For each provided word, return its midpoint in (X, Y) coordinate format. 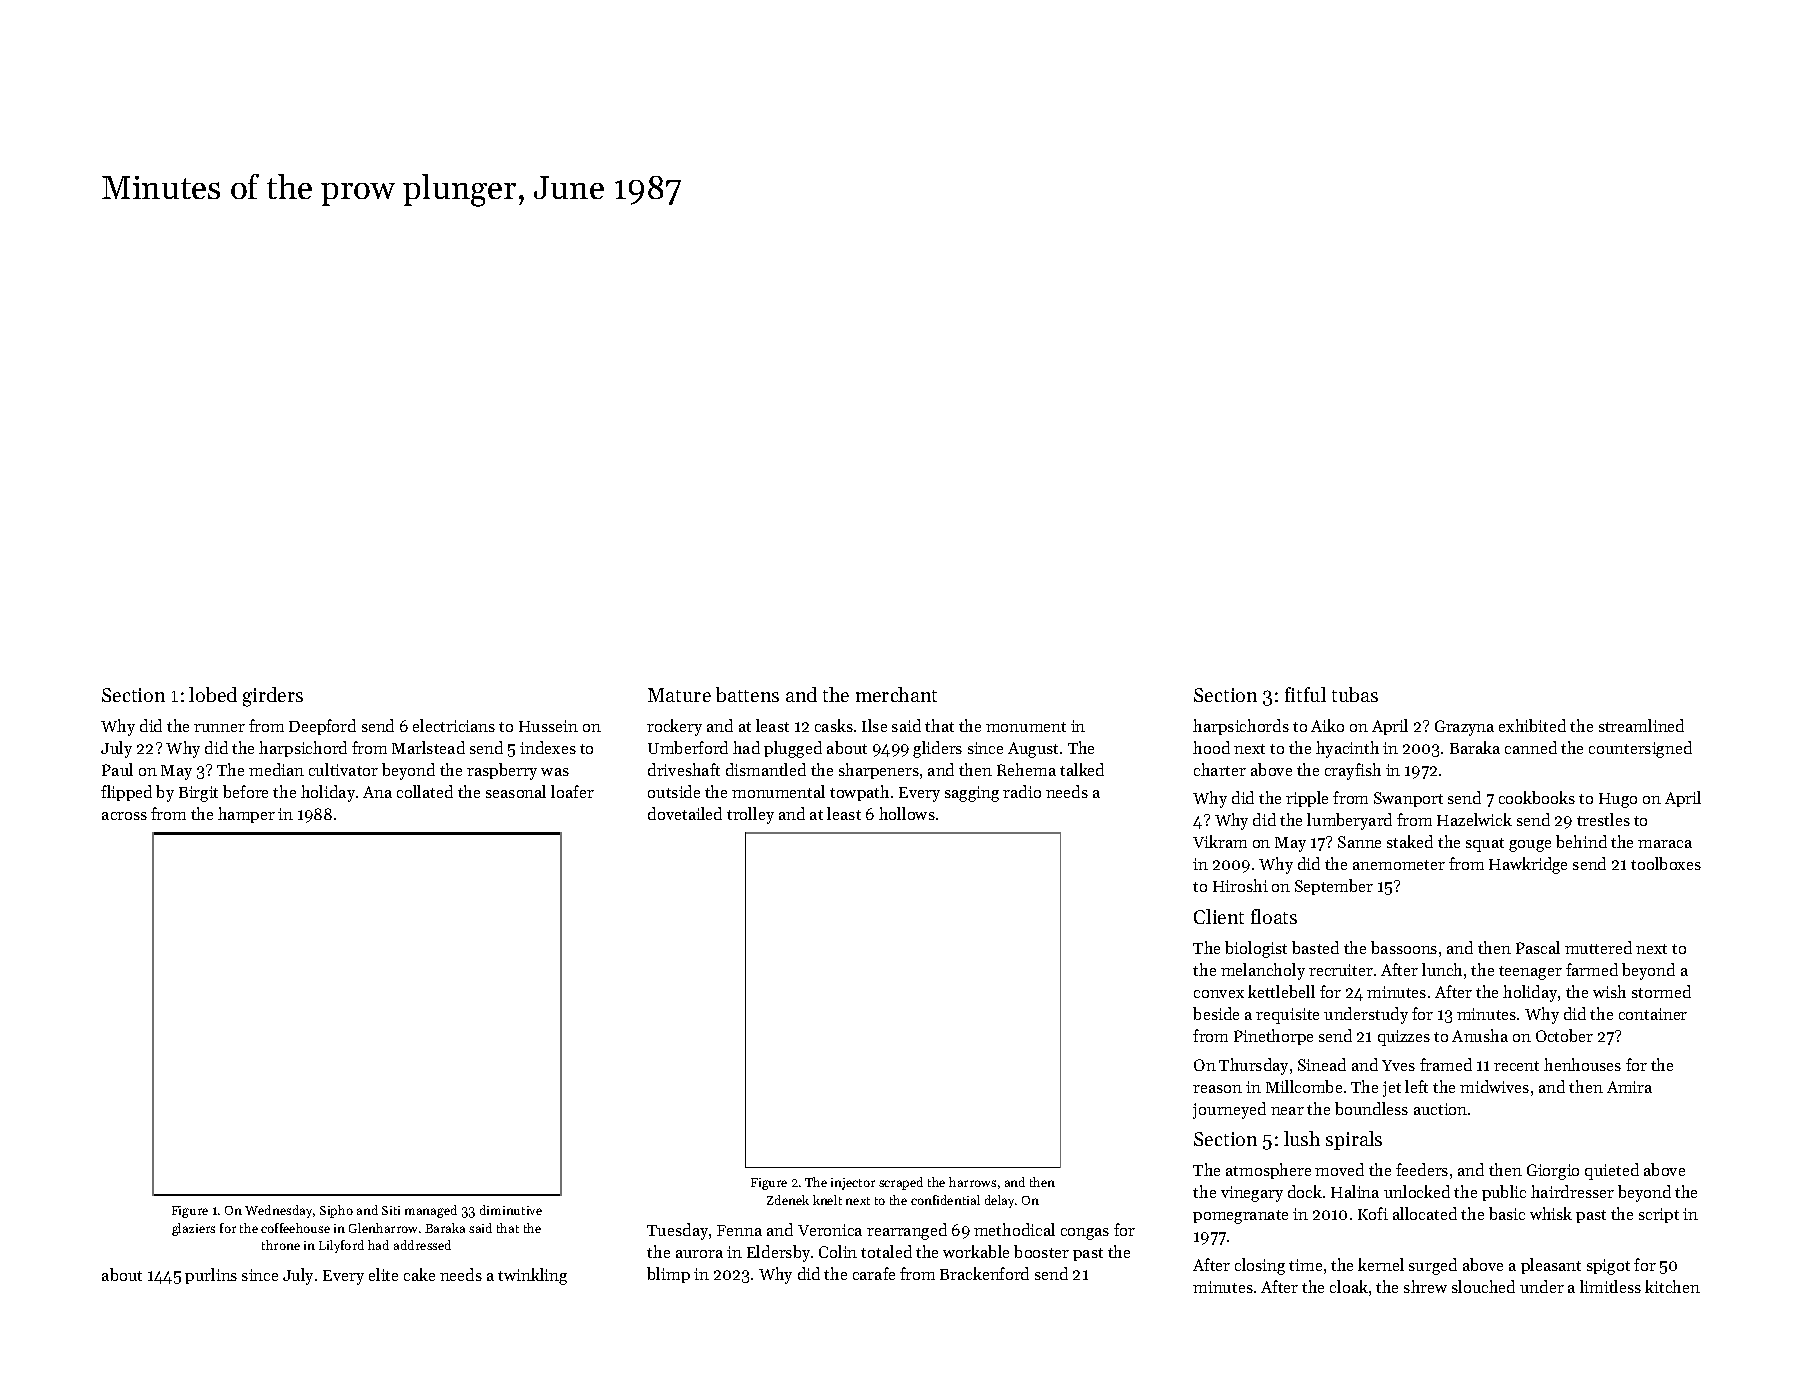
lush (1302, 1138)
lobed (213, 694)
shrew (1425, 1286)
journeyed (1229, 1110)
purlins (211, 1276)
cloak (1349, 1286)
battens (747, 694)
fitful (1305, 694)
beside (1216, 1013)
